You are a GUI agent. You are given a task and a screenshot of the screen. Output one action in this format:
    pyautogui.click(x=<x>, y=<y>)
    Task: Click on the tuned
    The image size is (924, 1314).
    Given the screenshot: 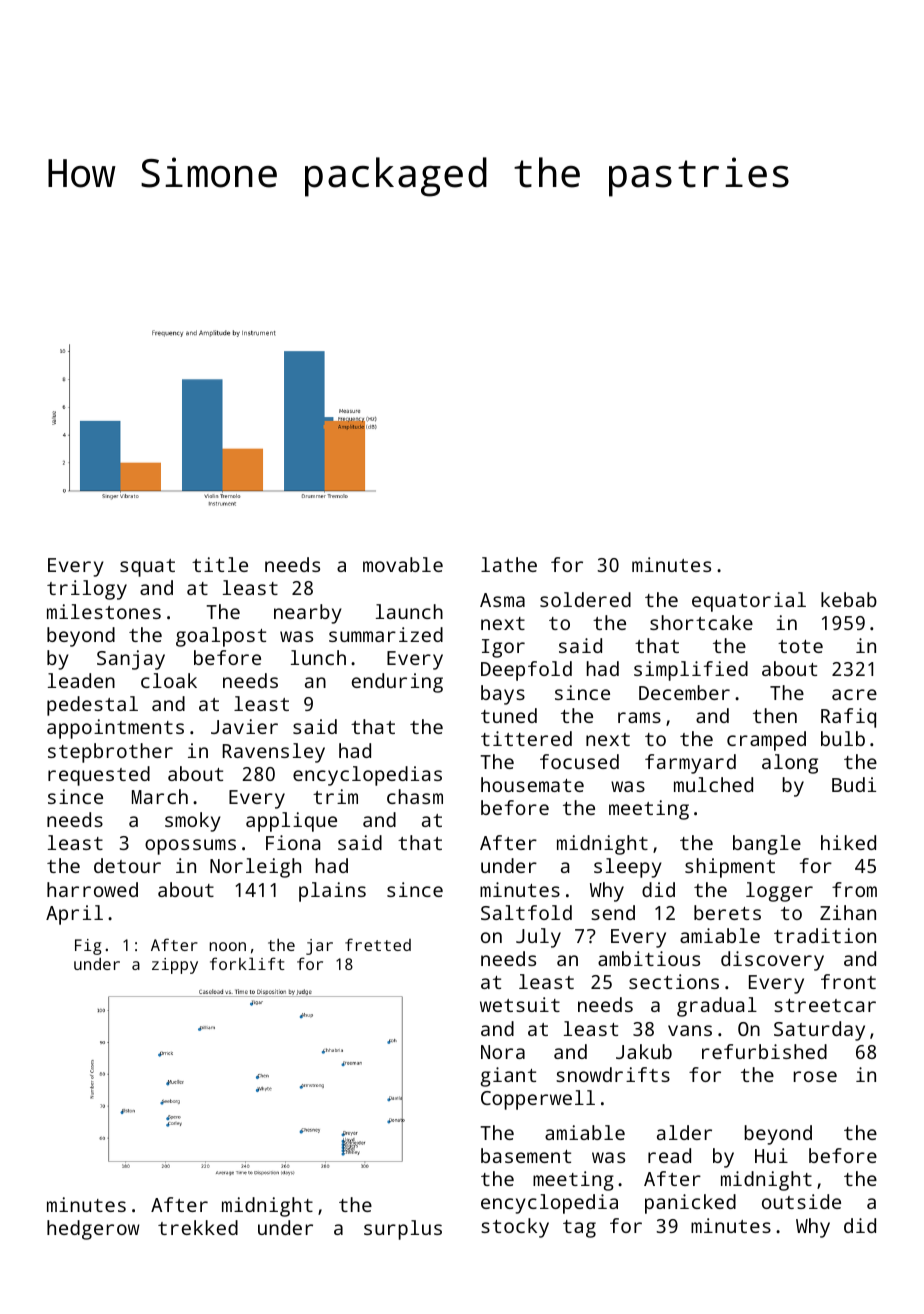 What is the action you would take?
    pyautogui.click(x=509, y=715)
